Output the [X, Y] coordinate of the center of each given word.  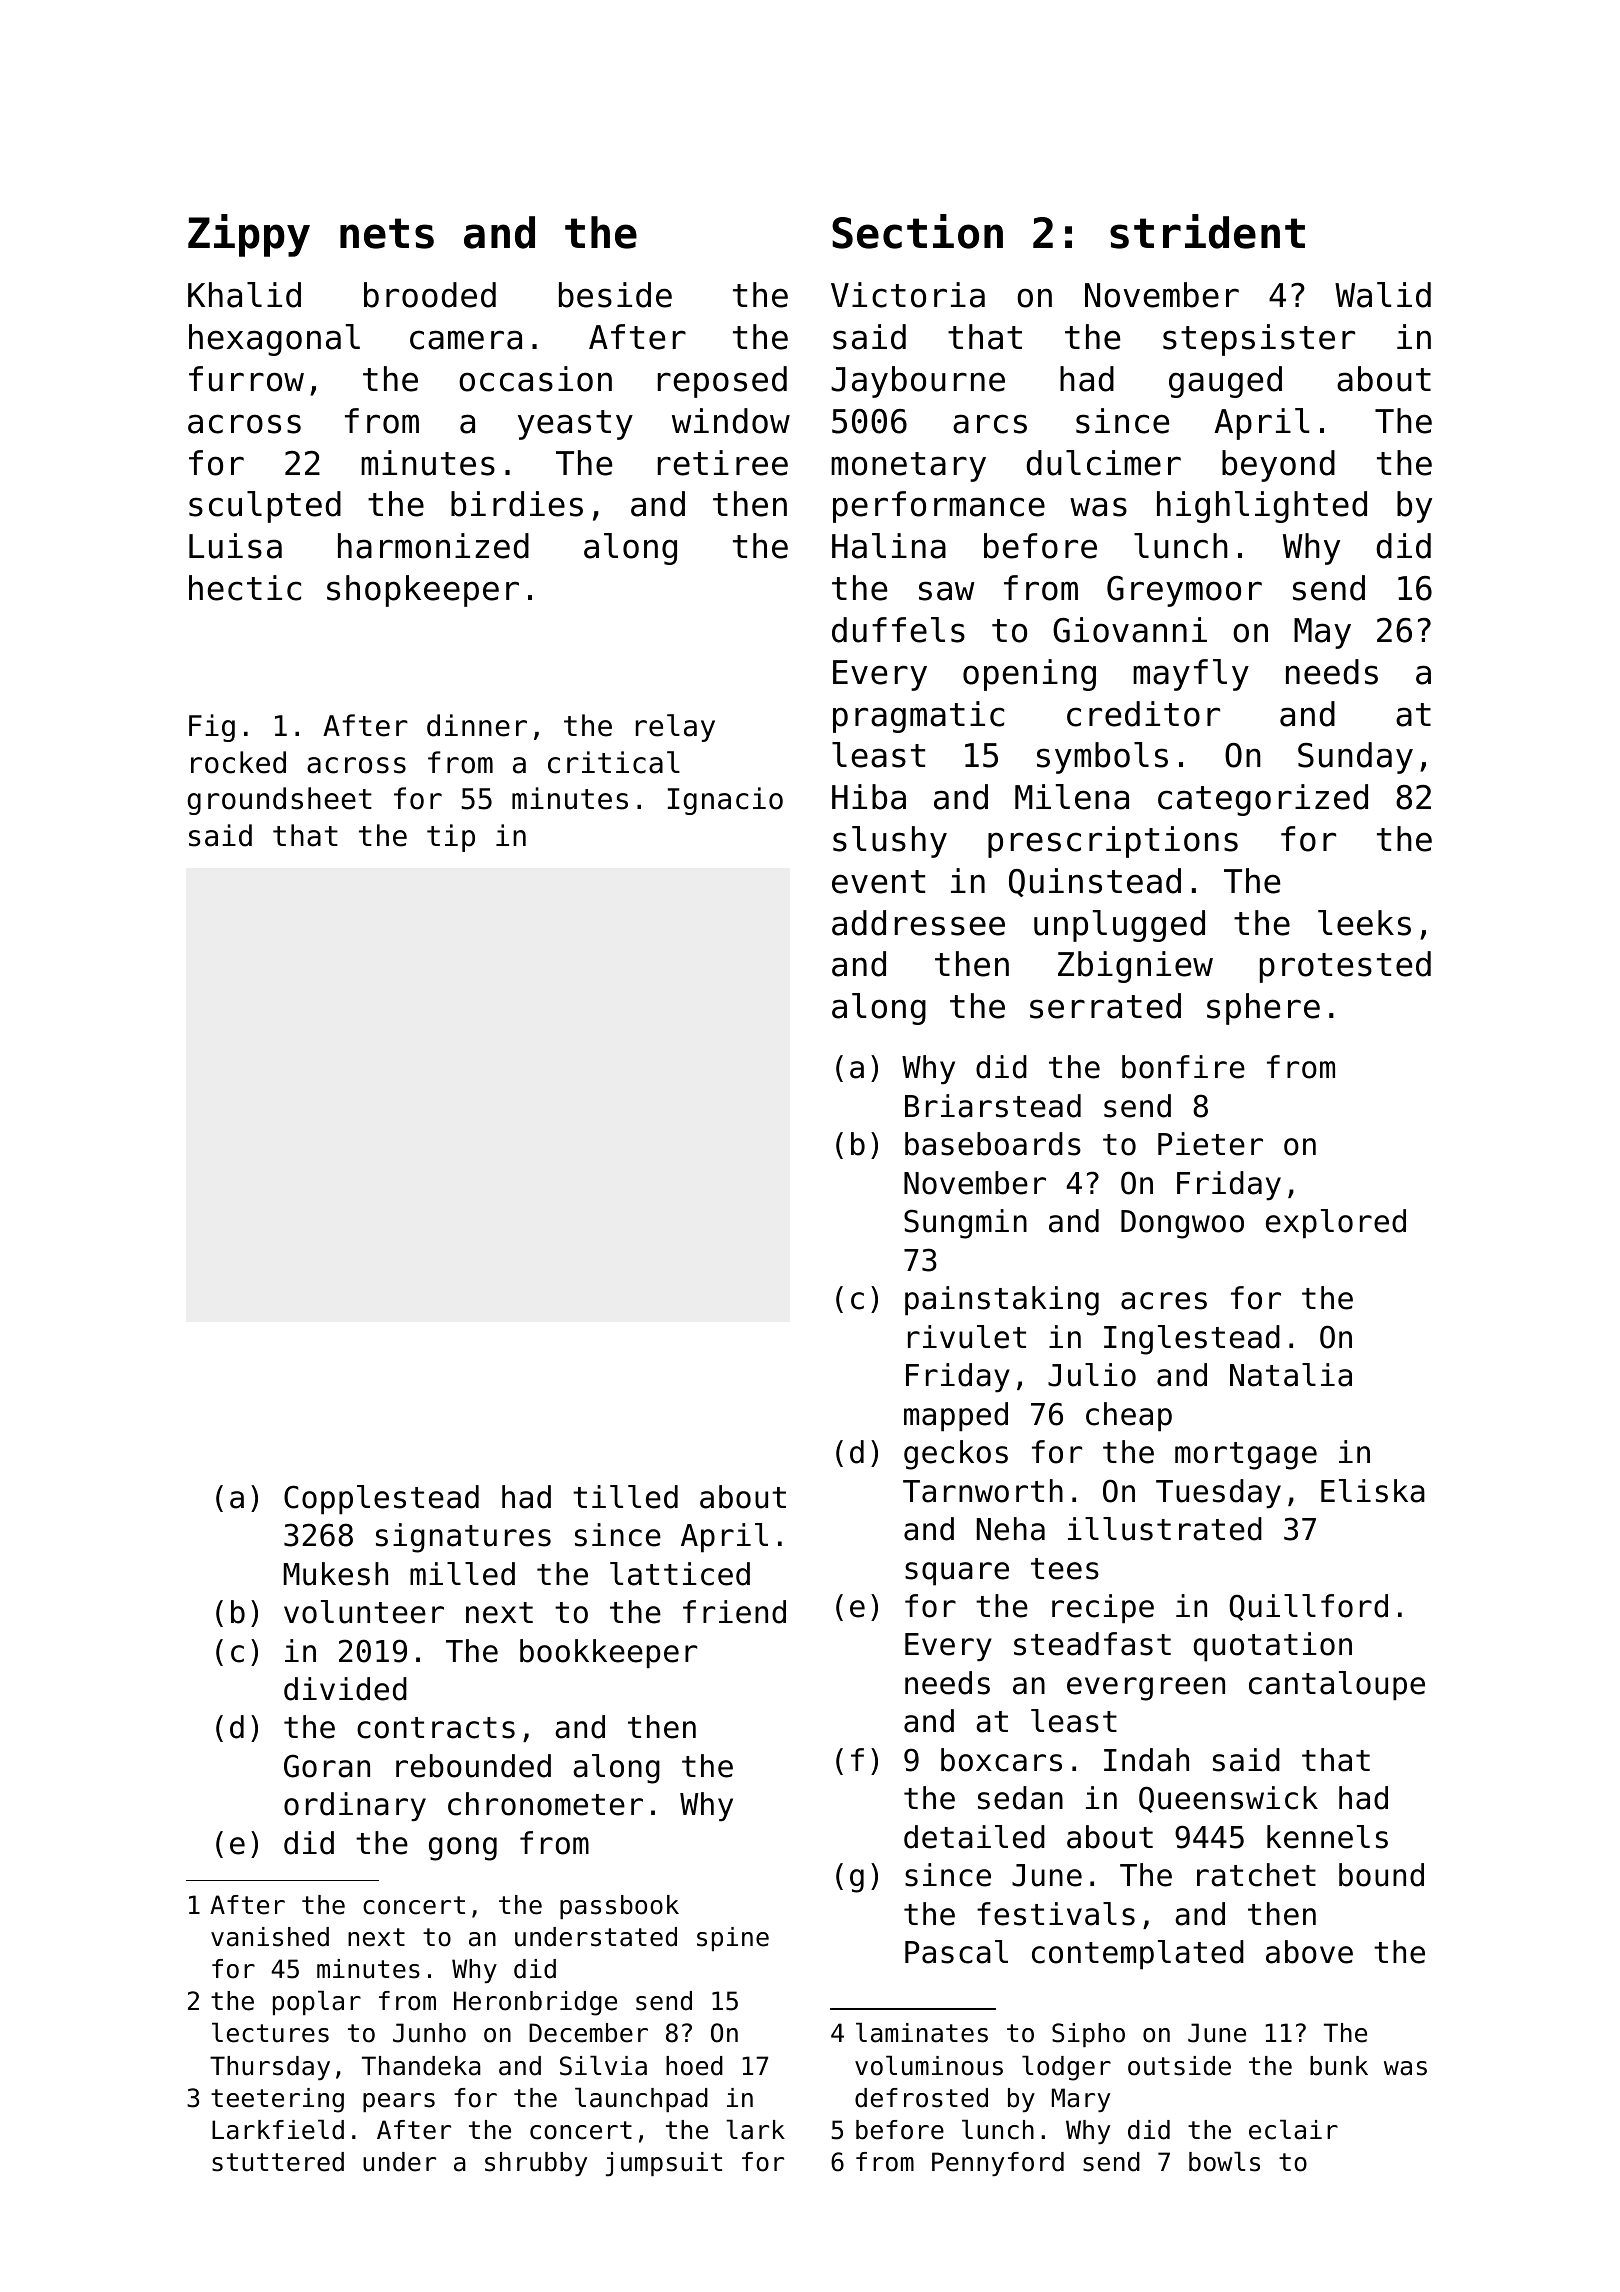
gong [463, 1849]
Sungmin [965, 1224]
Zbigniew [1135, 967]
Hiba [869, 797]
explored [1336, 1224]
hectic [245, 588]
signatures [463, 1538]
